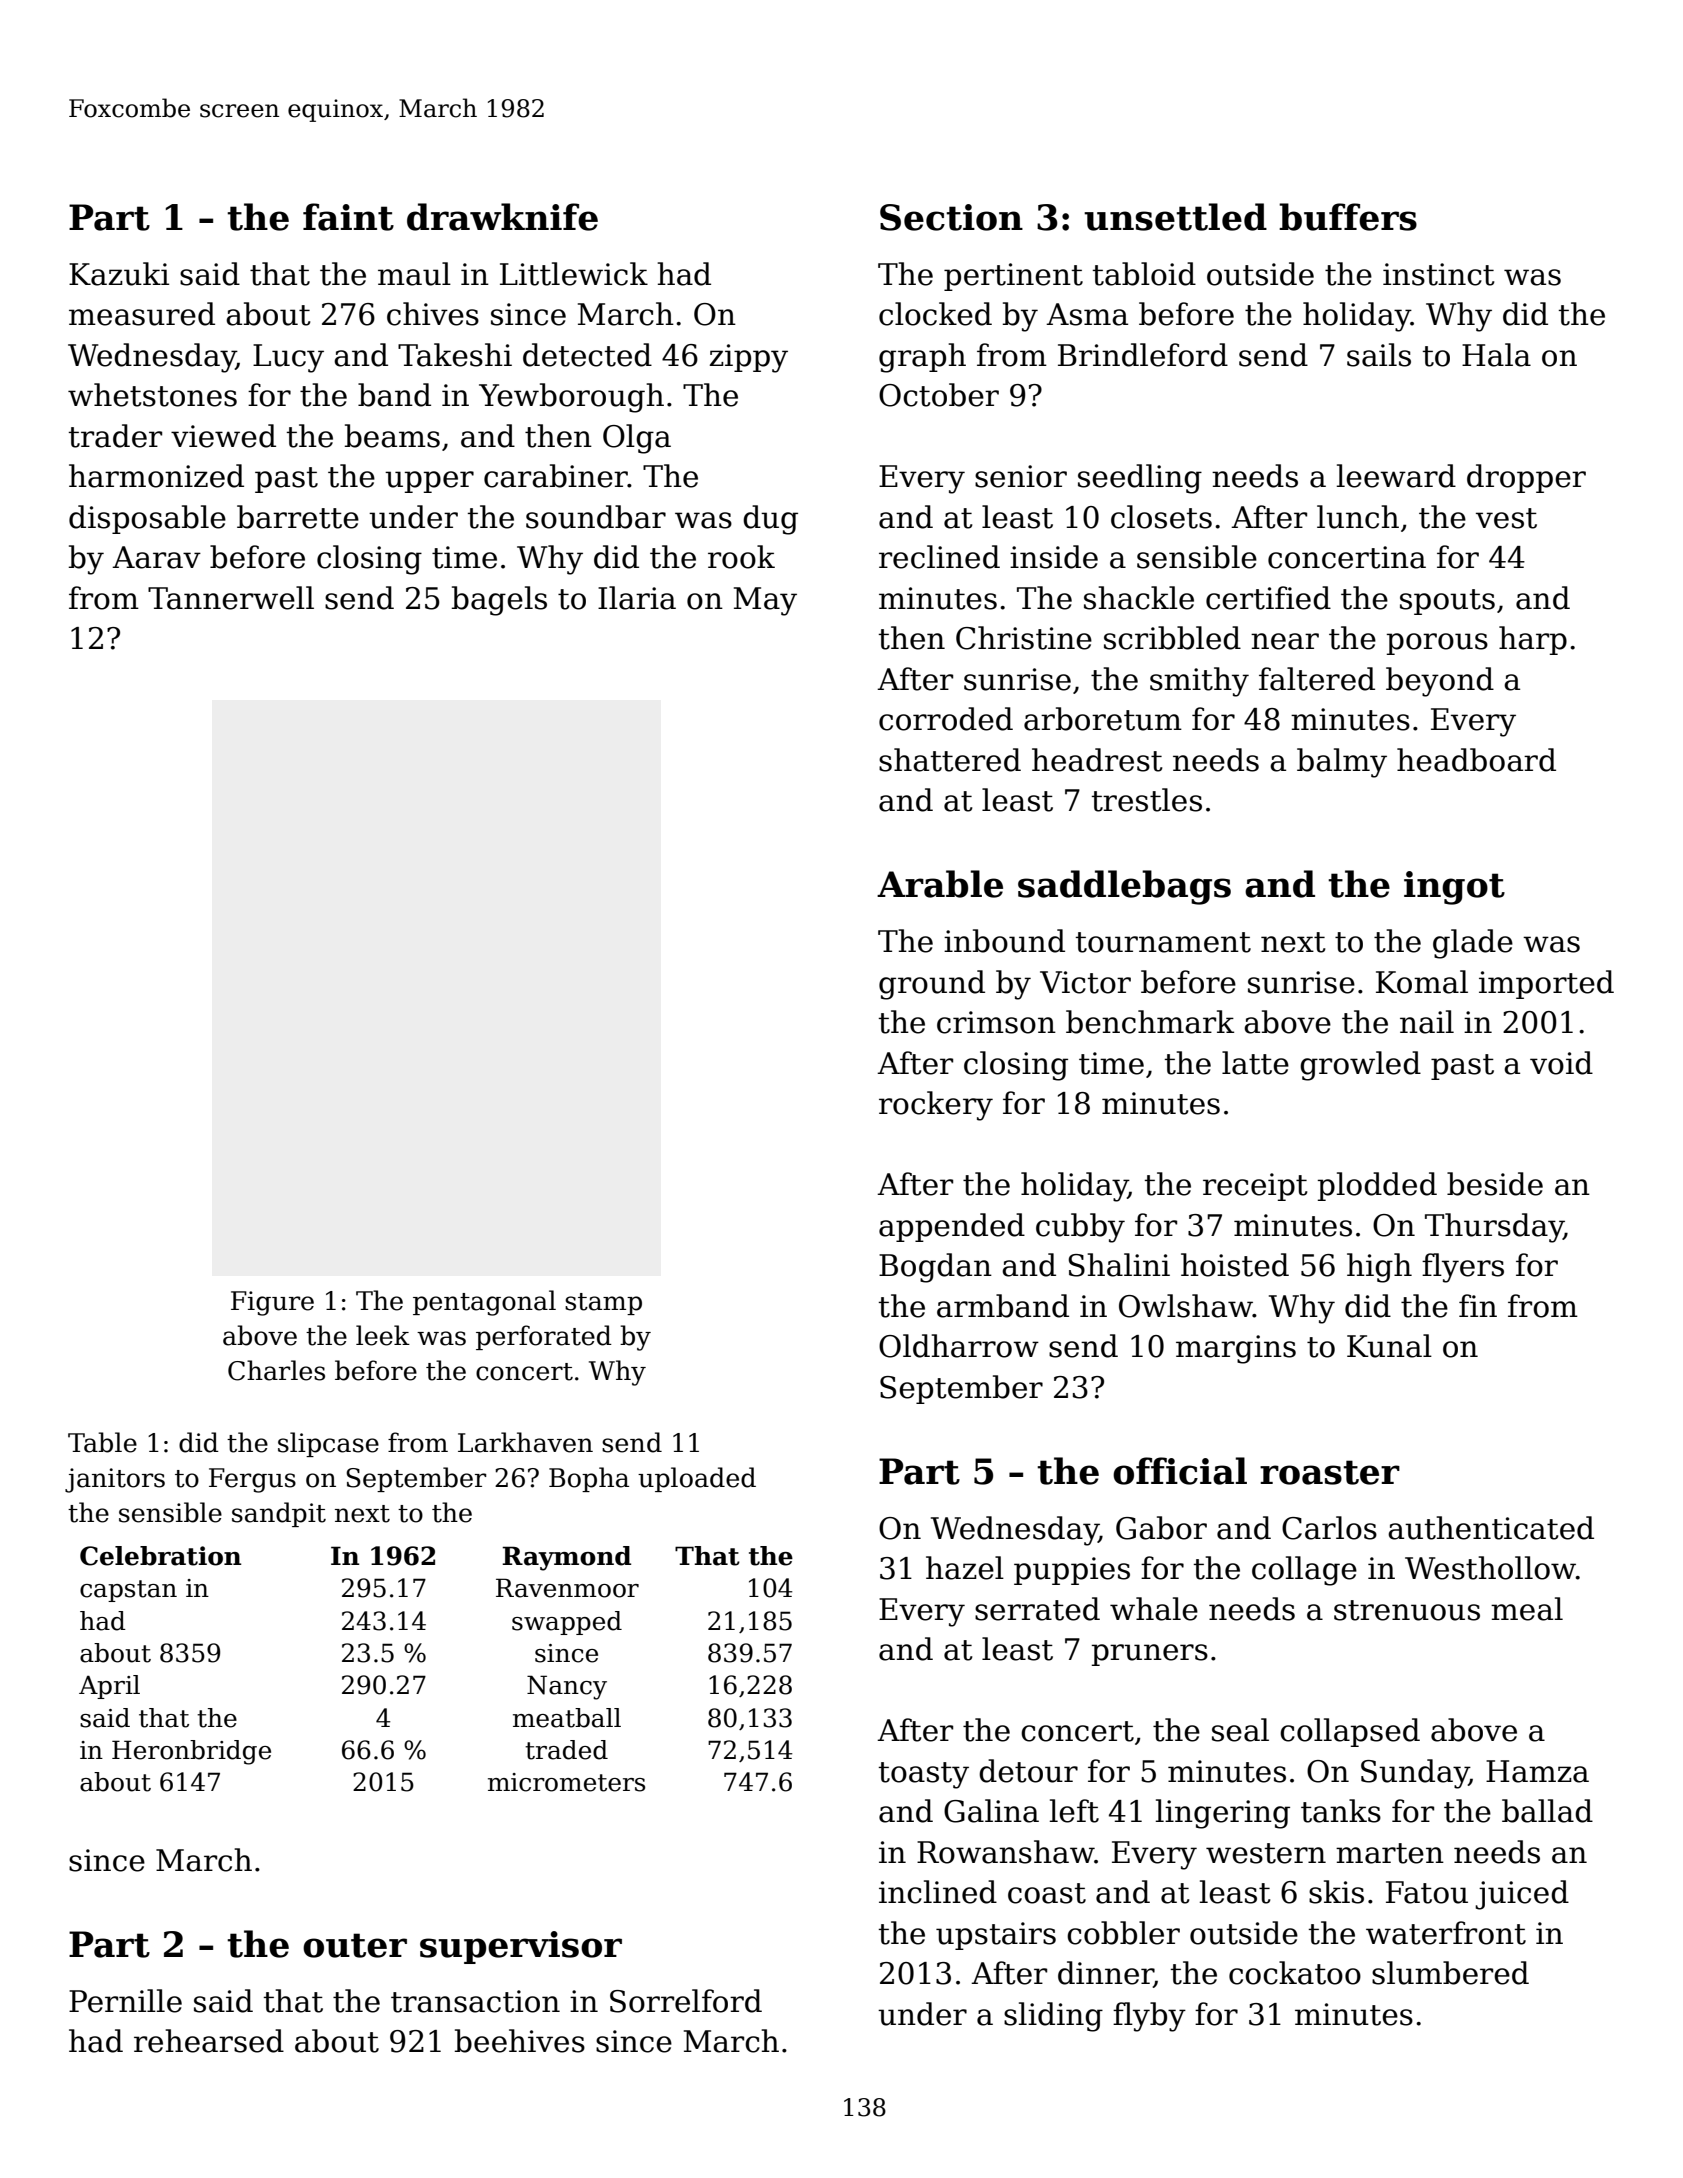  Describe the element at coordinates (1348, 217) in the screenshot. I see `buffers` at that location.
